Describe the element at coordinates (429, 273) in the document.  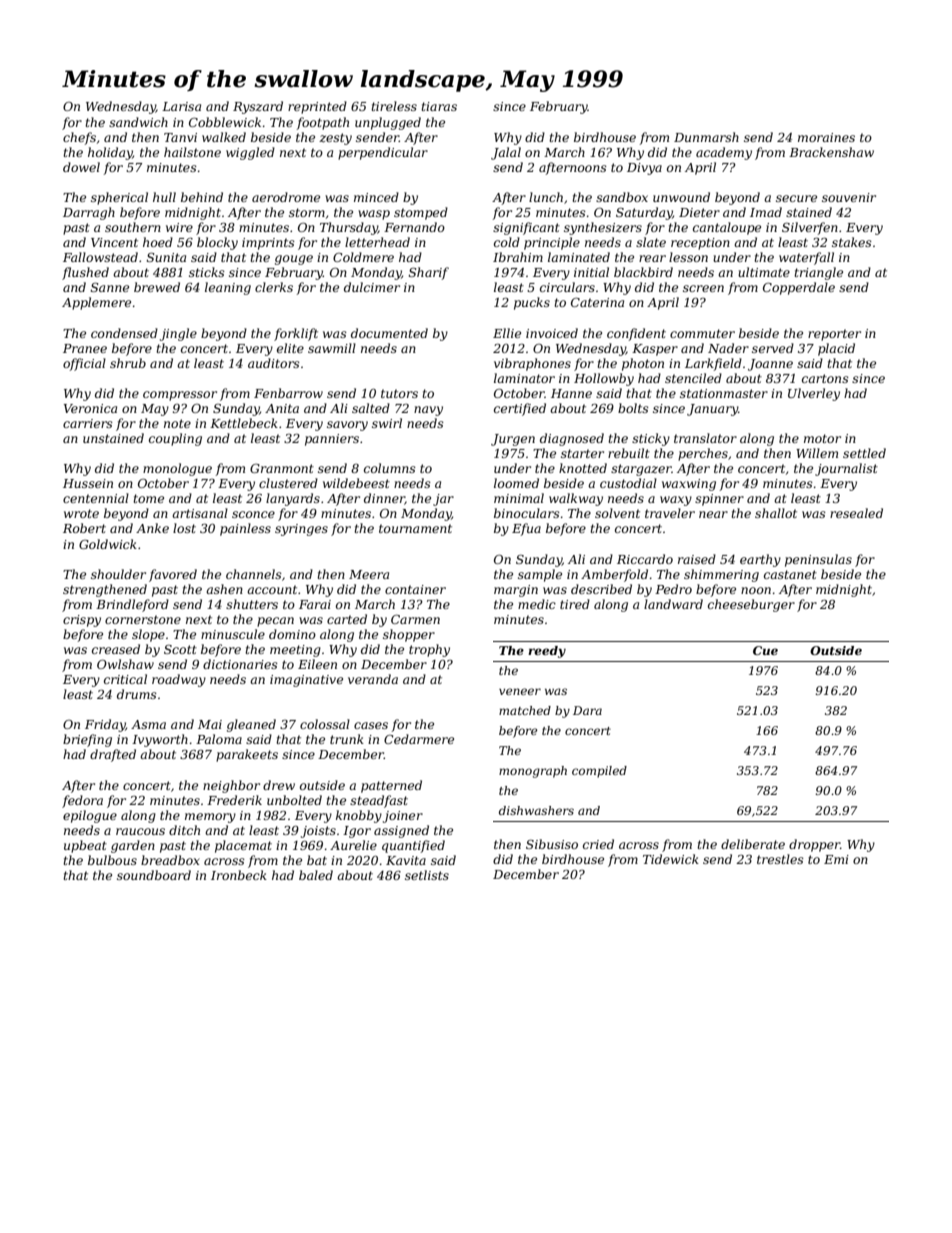
I see `Sharif` at that location.
